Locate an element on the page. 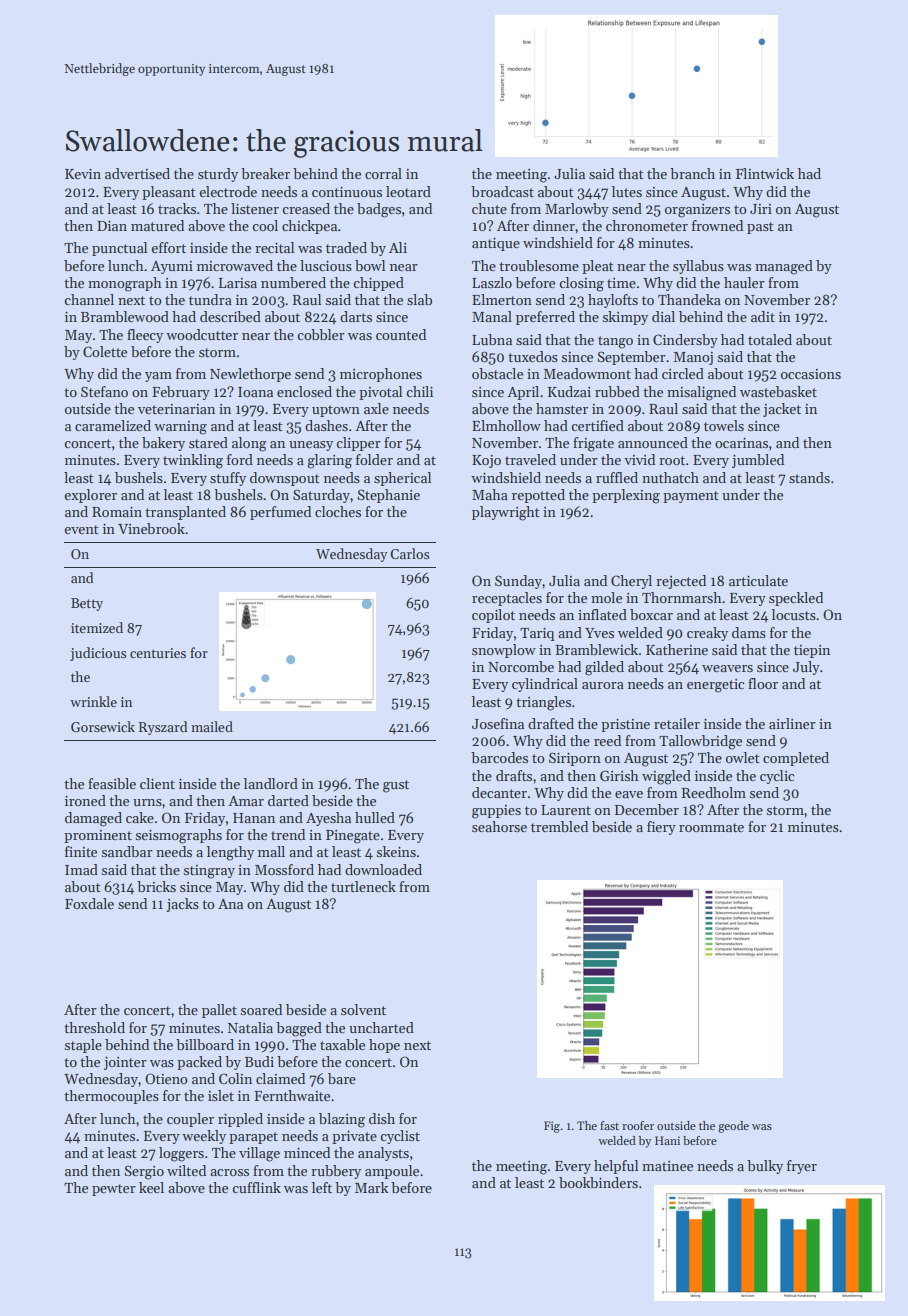  cufflink is located at coordinates (256, 1187).
